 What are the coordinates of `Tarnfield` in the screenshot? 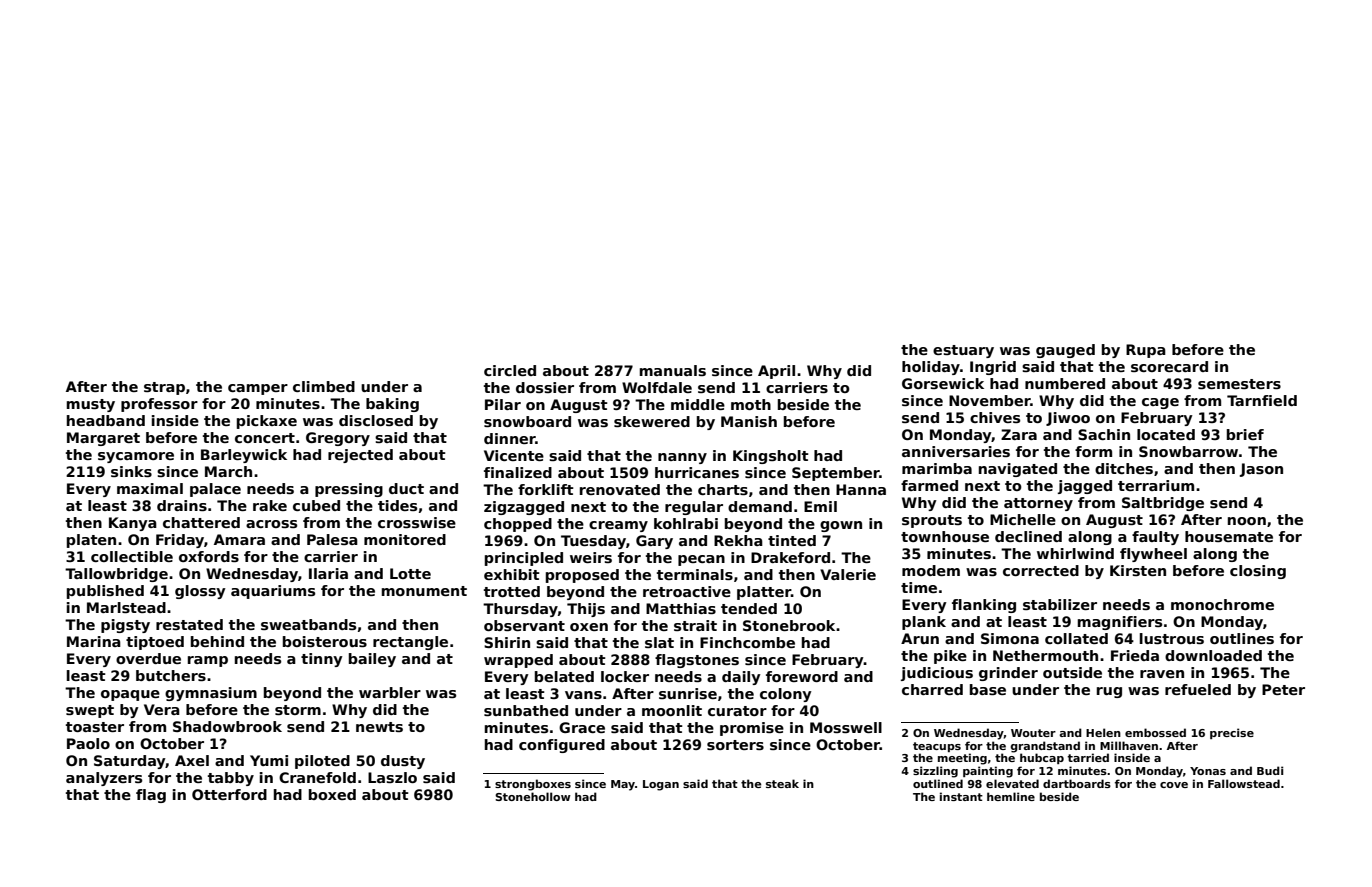 It's located at (1262, 400).
